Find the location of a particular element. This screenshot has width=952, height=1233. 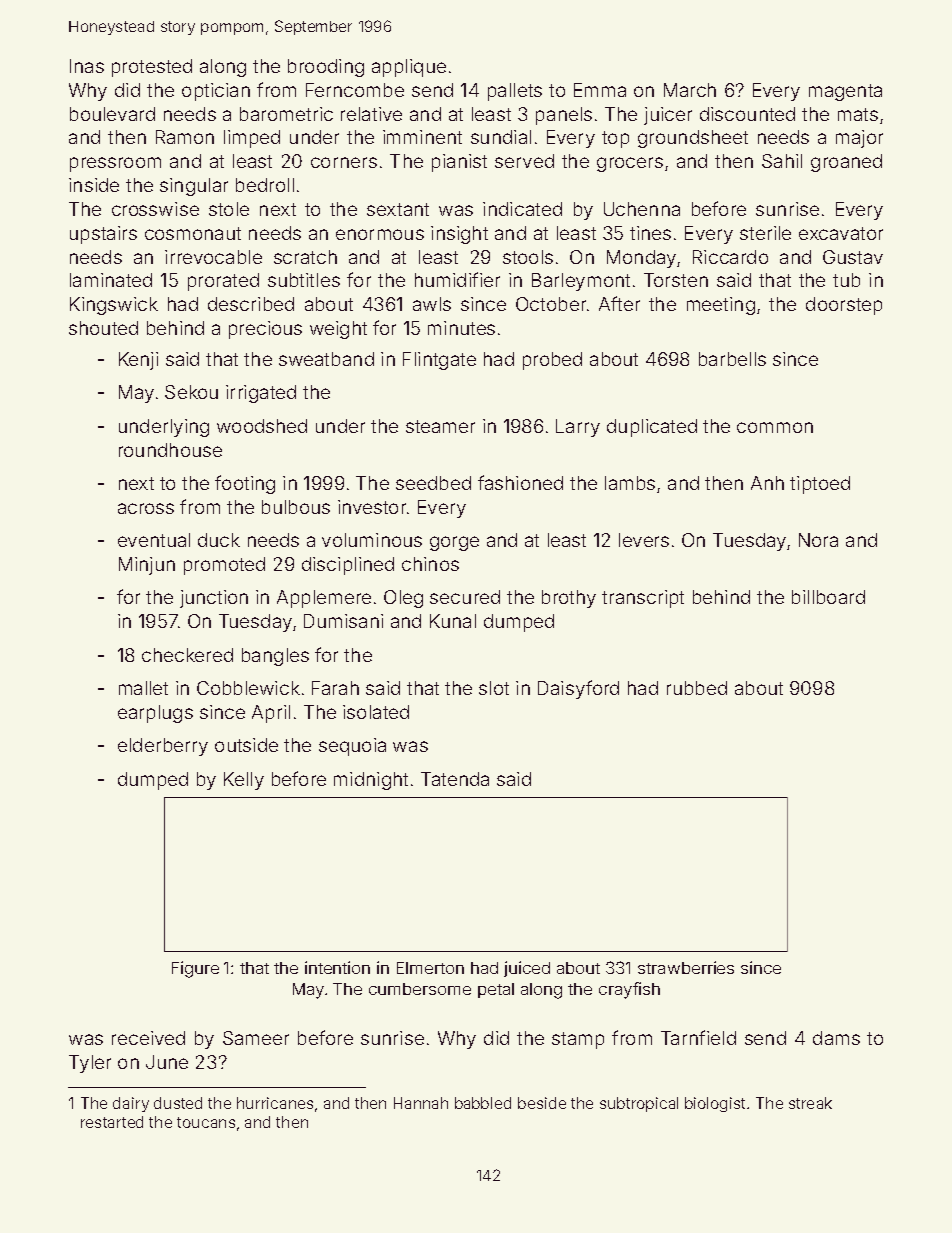

inside is located at coordinates (94, 185).
